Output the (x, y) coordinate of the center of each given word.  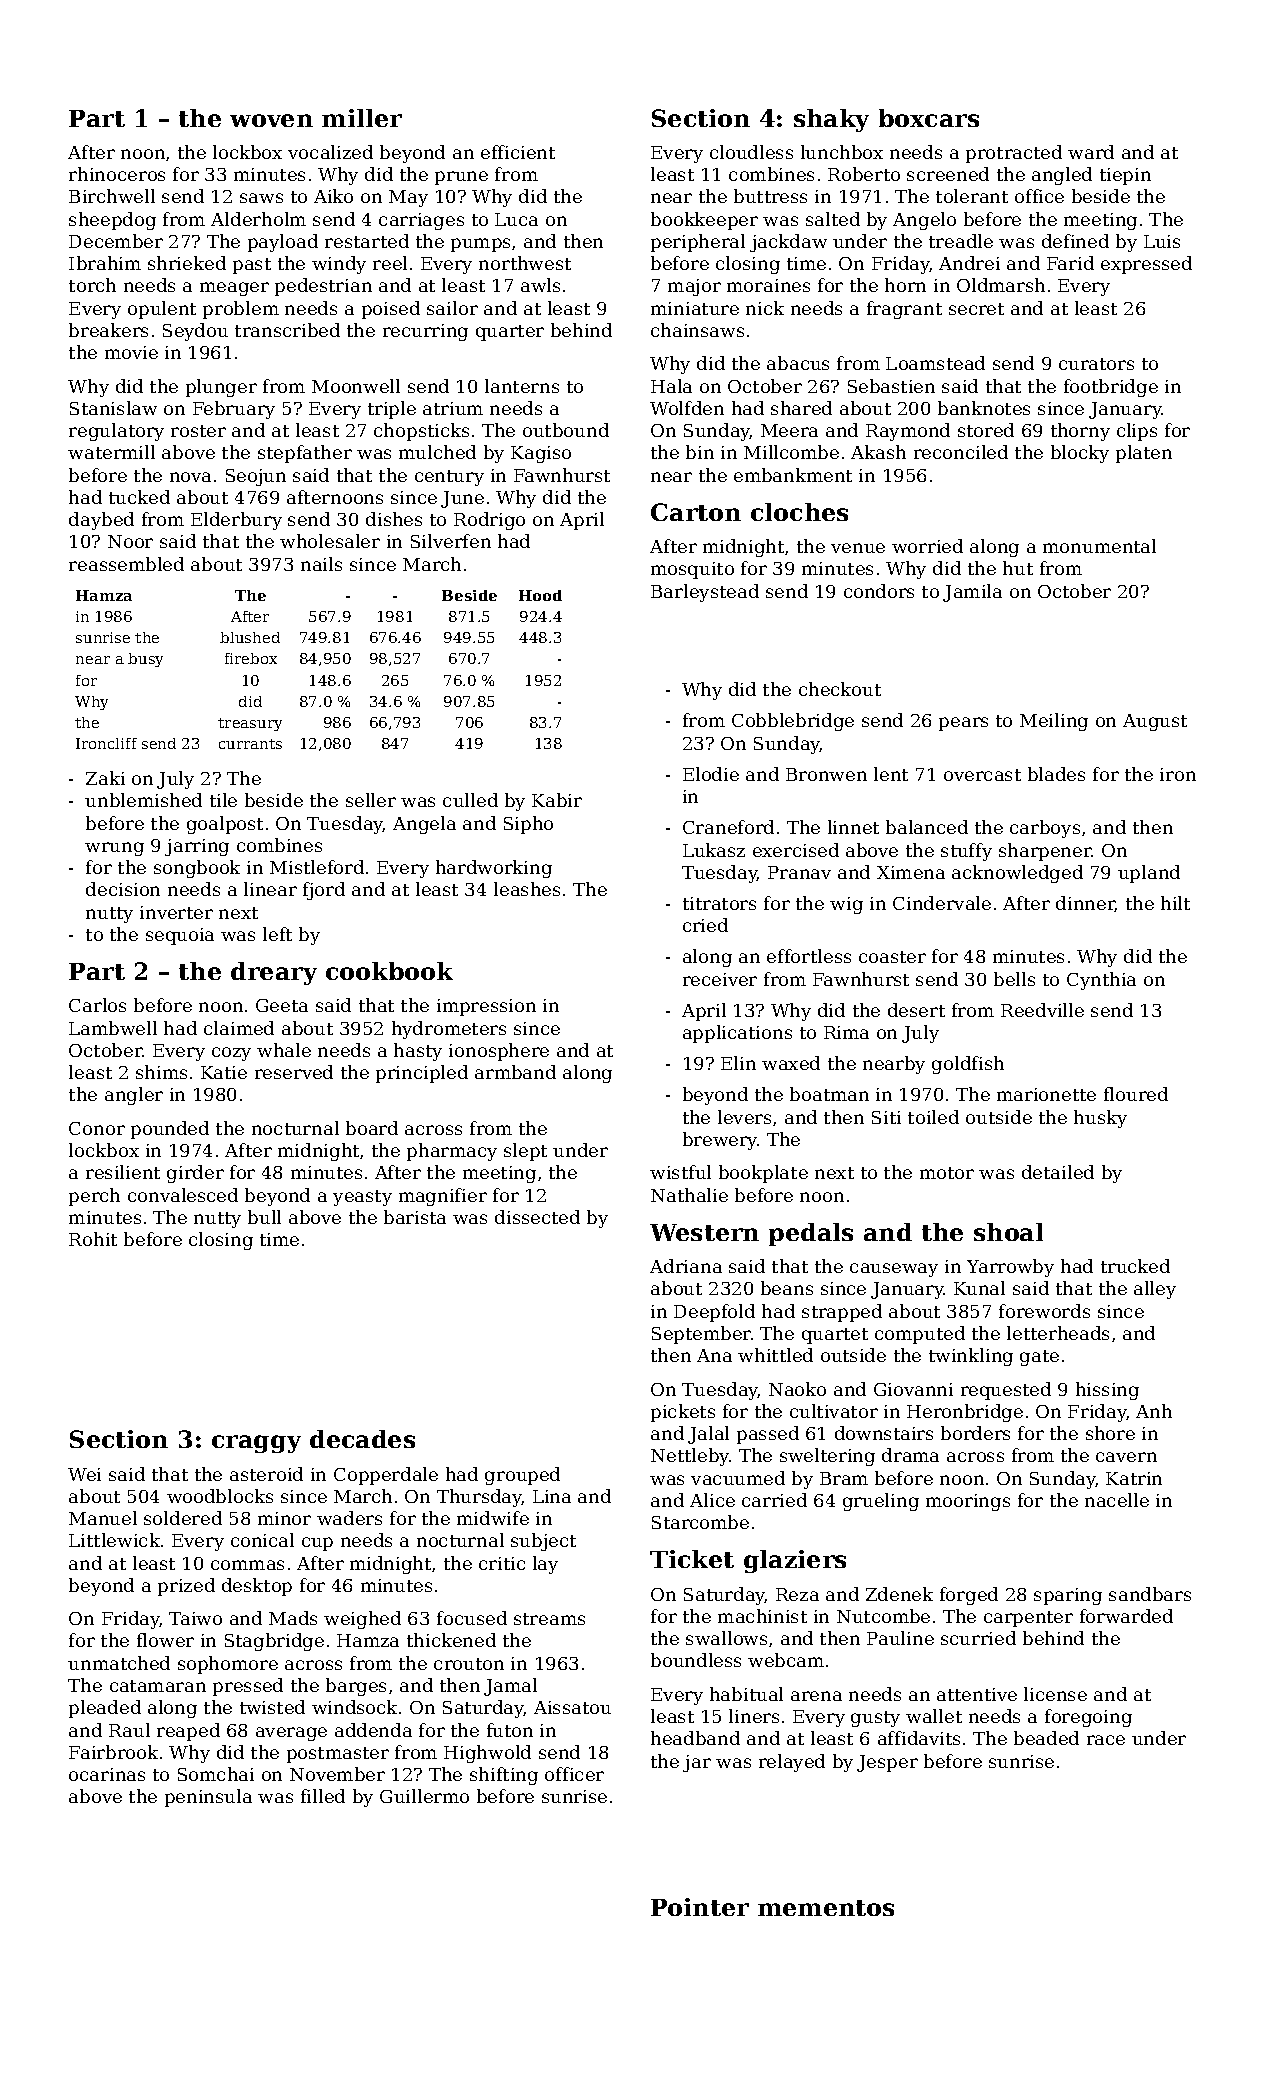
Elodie (711, 774)
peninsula (208, 1798)
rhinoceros (117, 174)
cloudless (751, 152)
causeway (894, 1270)
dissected (537, 1217)
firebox (251, 658)
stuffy (966, 852)
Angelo (924, 221)
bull (264, 1217)
